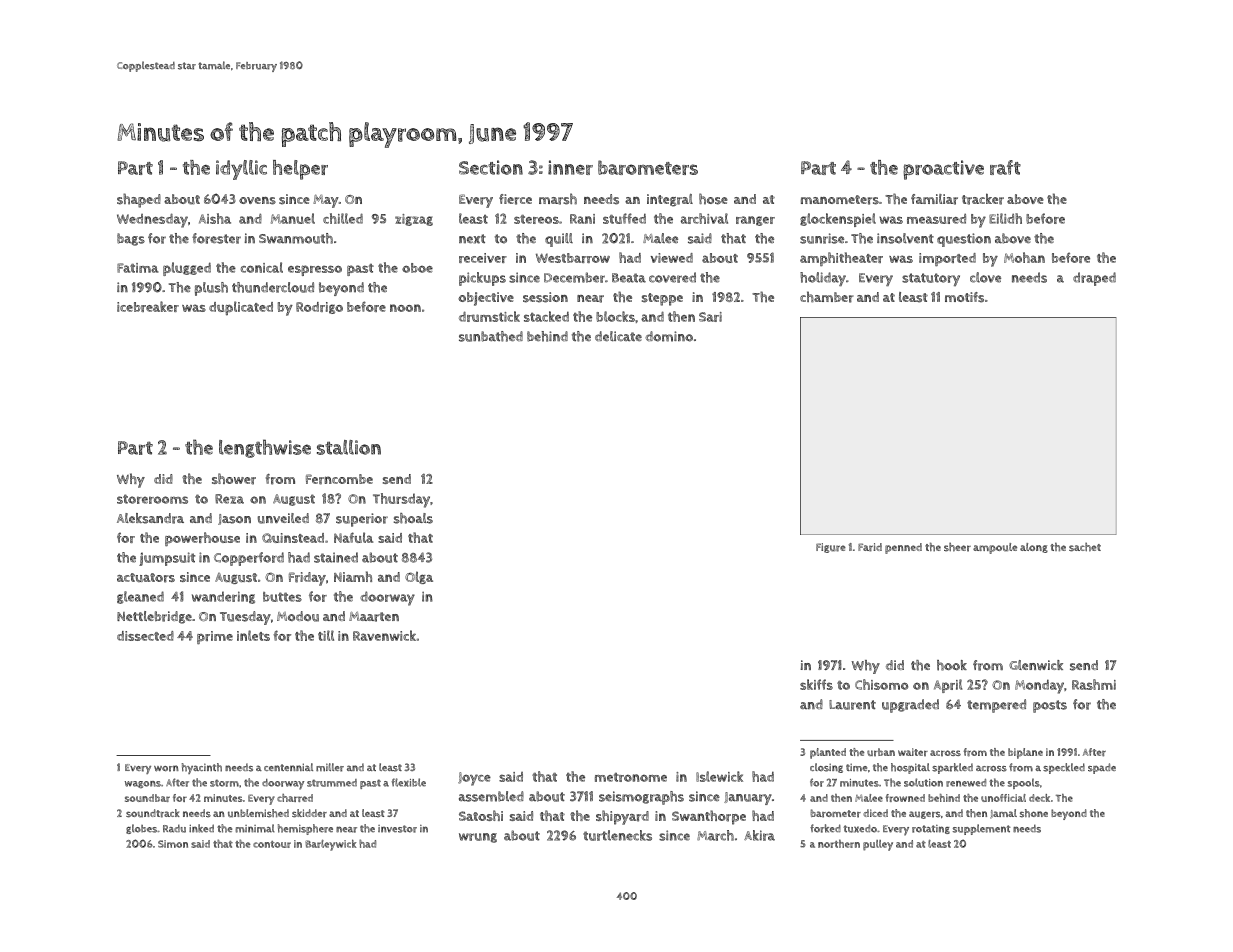 The width and height of the screenshot is (1233, 952). I want to click on stuffed, so click(624, 218).
